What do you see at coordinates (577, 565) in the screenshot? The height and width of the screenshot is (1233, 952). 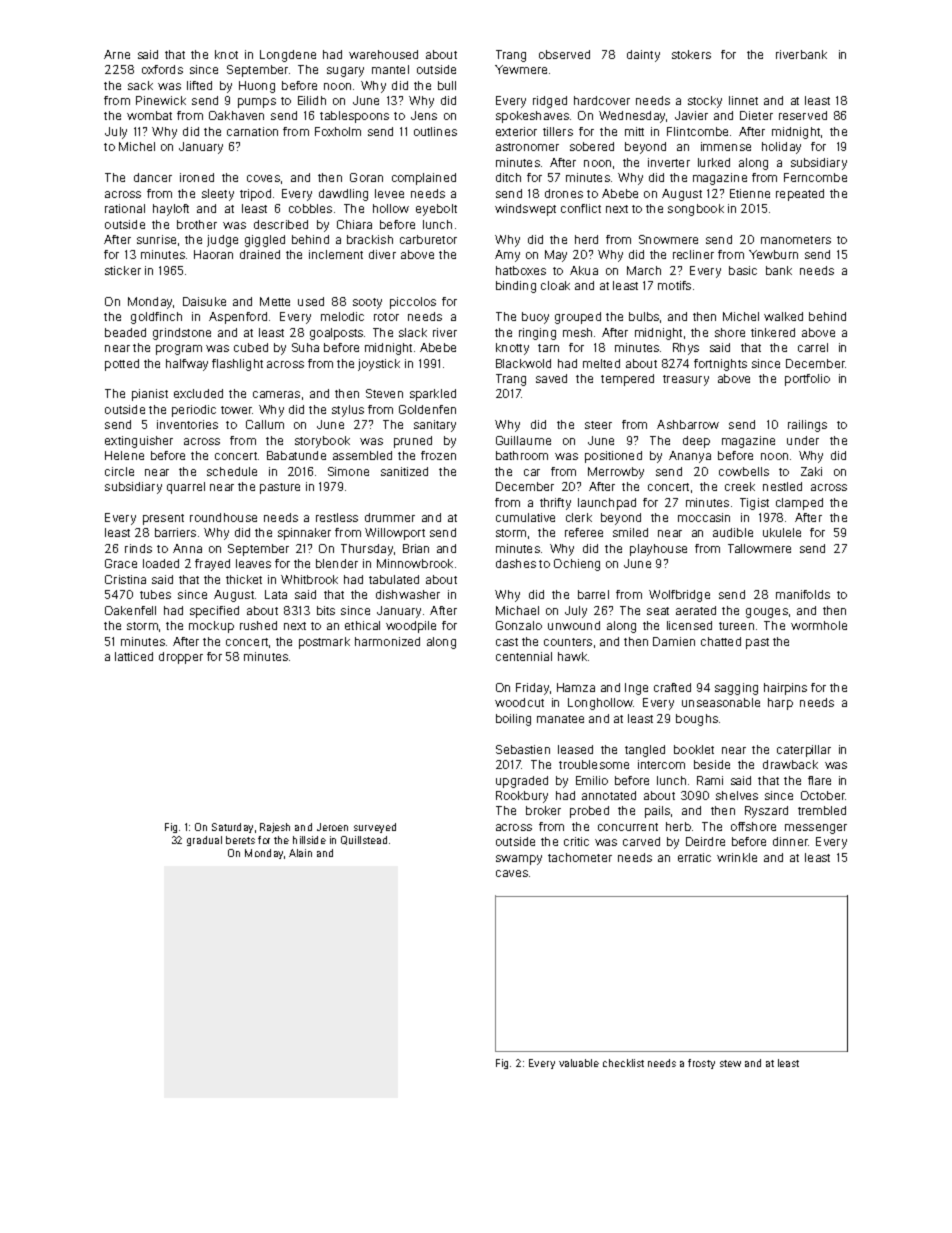 I see `Ochieng` at bounding box center [577, 565].
